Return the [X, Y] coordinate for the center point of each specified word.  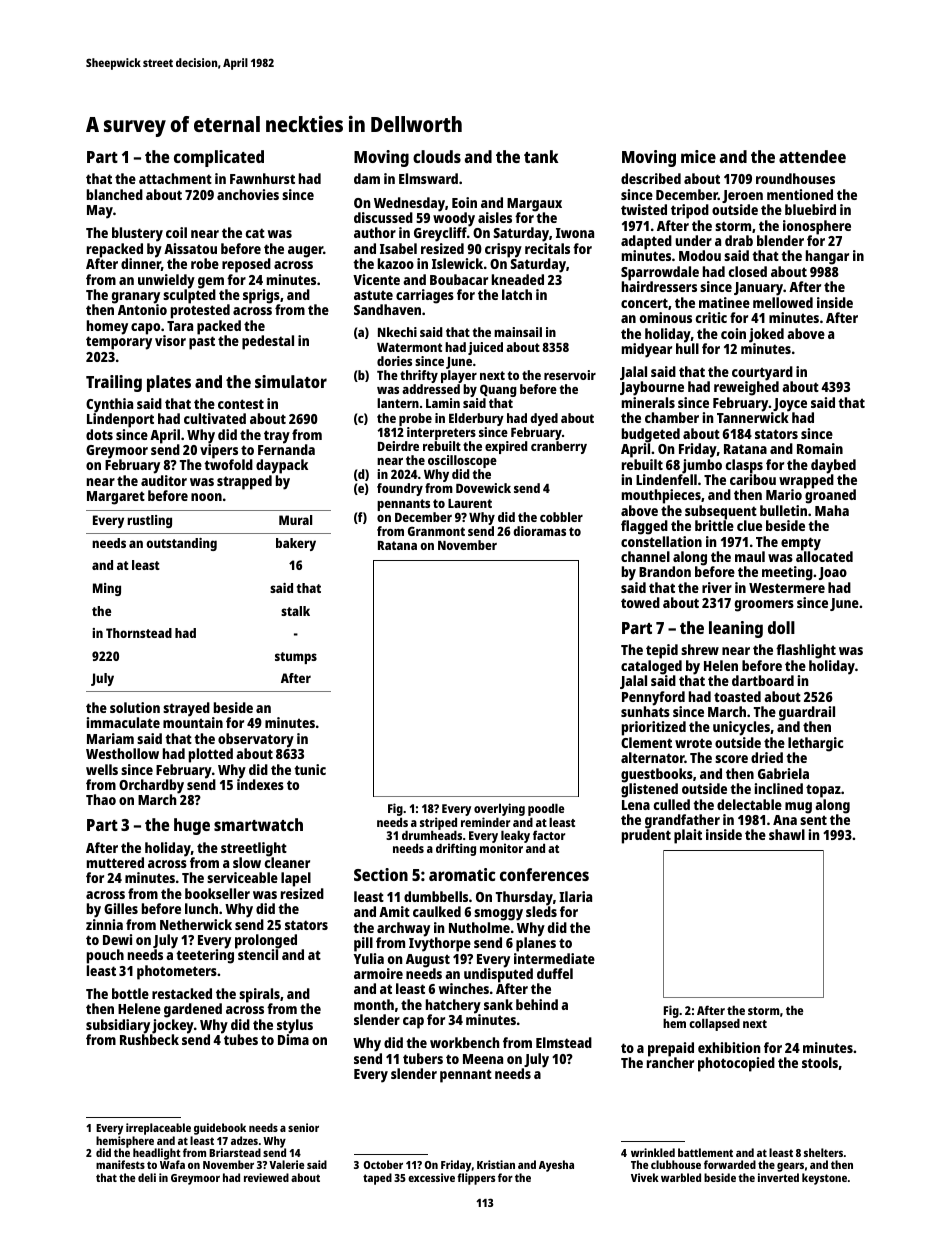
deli [147, 1177]
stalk [295, 611]
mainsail [518, 332]
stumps [296, 658]
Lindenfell [666, 479]
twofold [228, 465]
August [428, 961]
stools [820, 1062]
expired [506, 447]
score [731, 759]
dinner [141, 263]
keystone [824, 1179]
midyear [647, 350]
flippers [476, 1179]
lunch [201, 908]
